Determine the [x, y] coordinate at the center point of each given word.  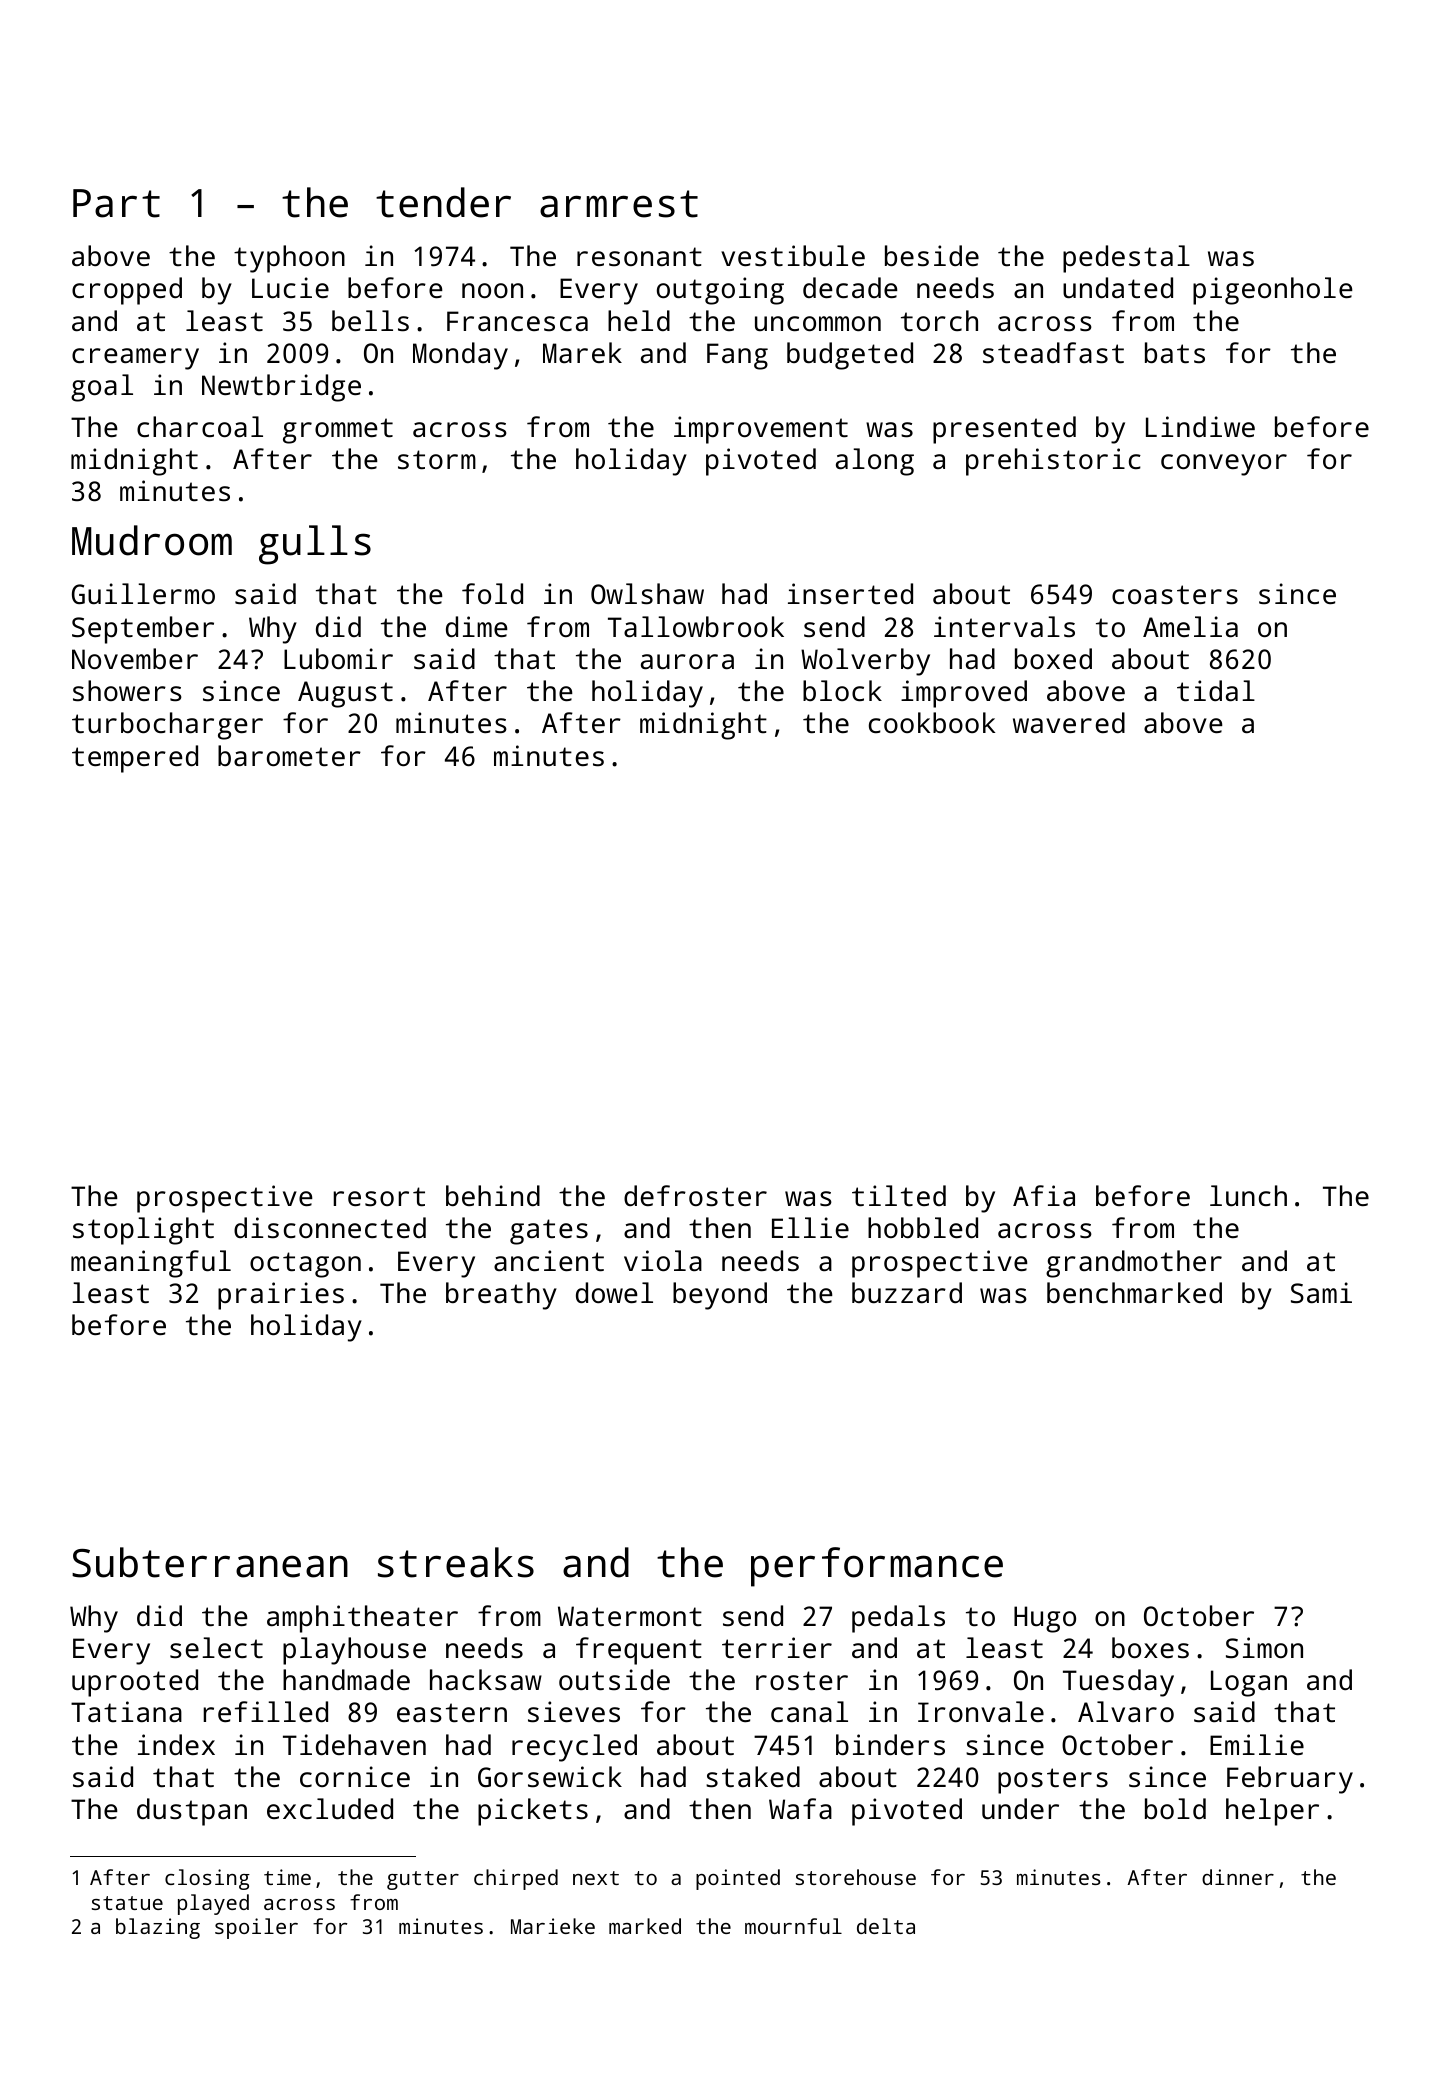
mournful [793, 1926]
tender [443, 202]
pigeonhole [1273, 291]
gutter [423, 1880]
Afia [1044, 1195]
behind [493, 1195]
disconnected [330, 1228]
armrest [619, 204]
